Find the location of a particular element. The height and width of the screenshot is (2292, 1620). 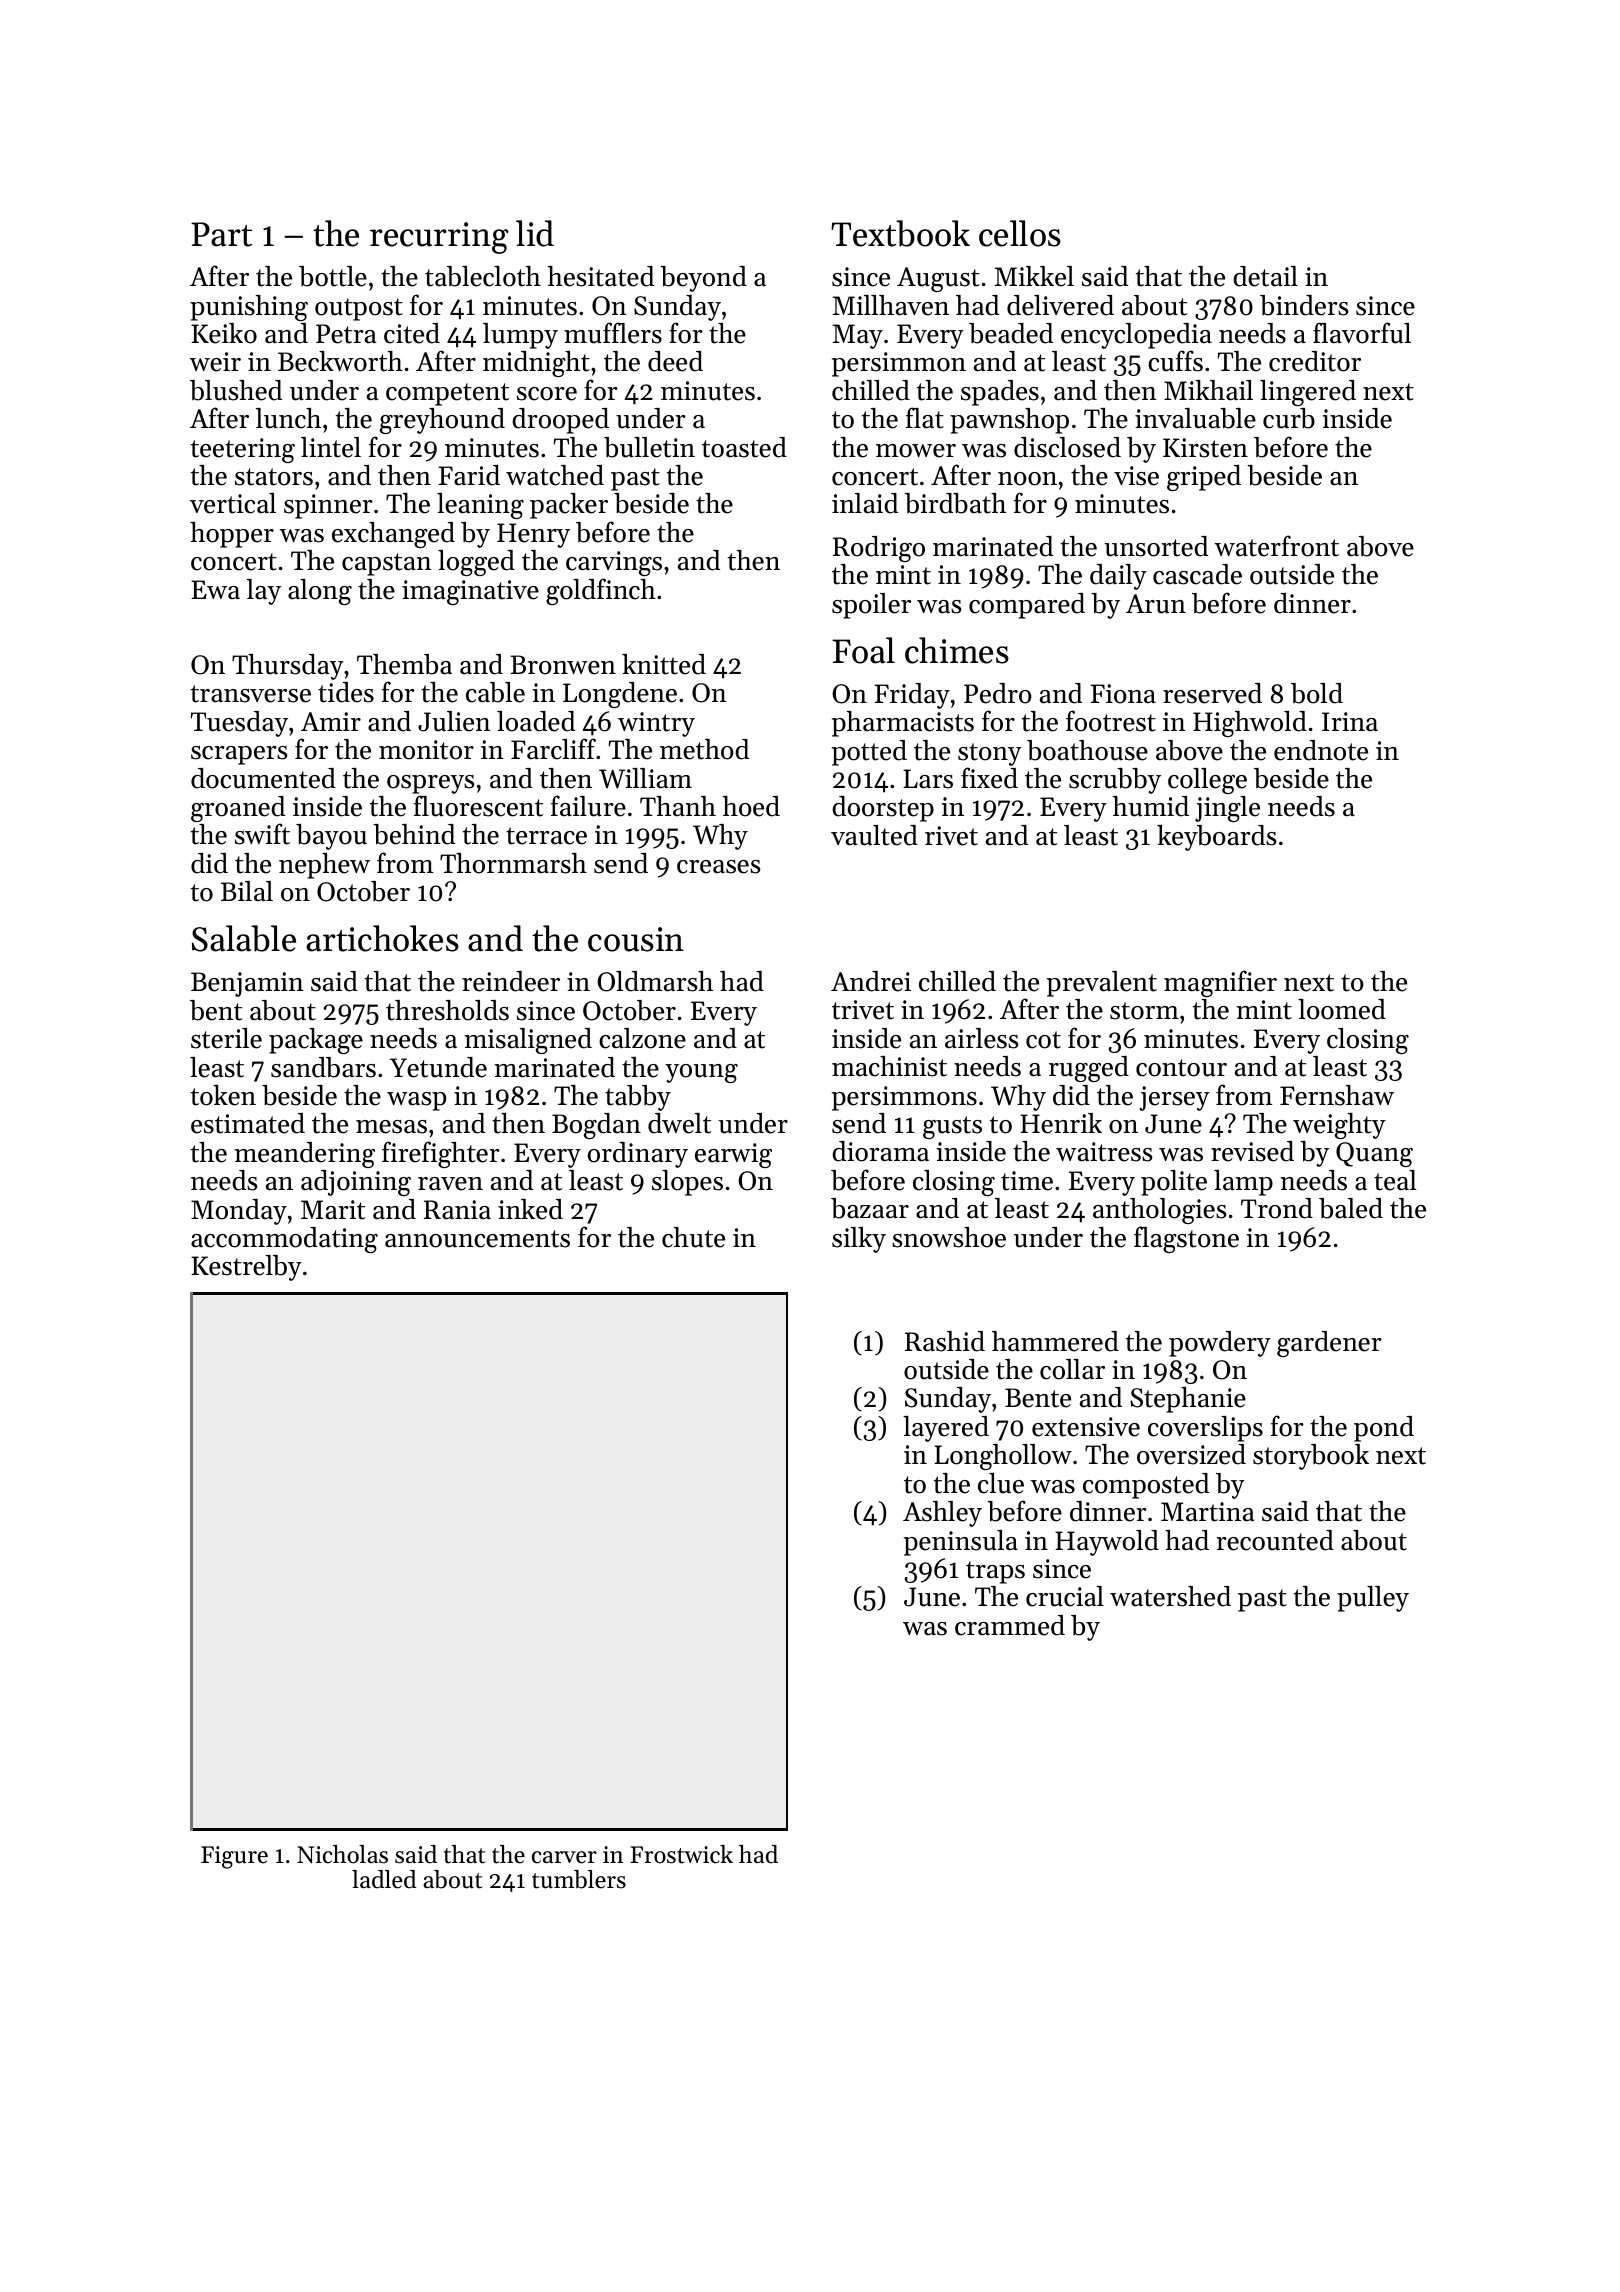

recounted is located at coordinates (1275, 1540).
